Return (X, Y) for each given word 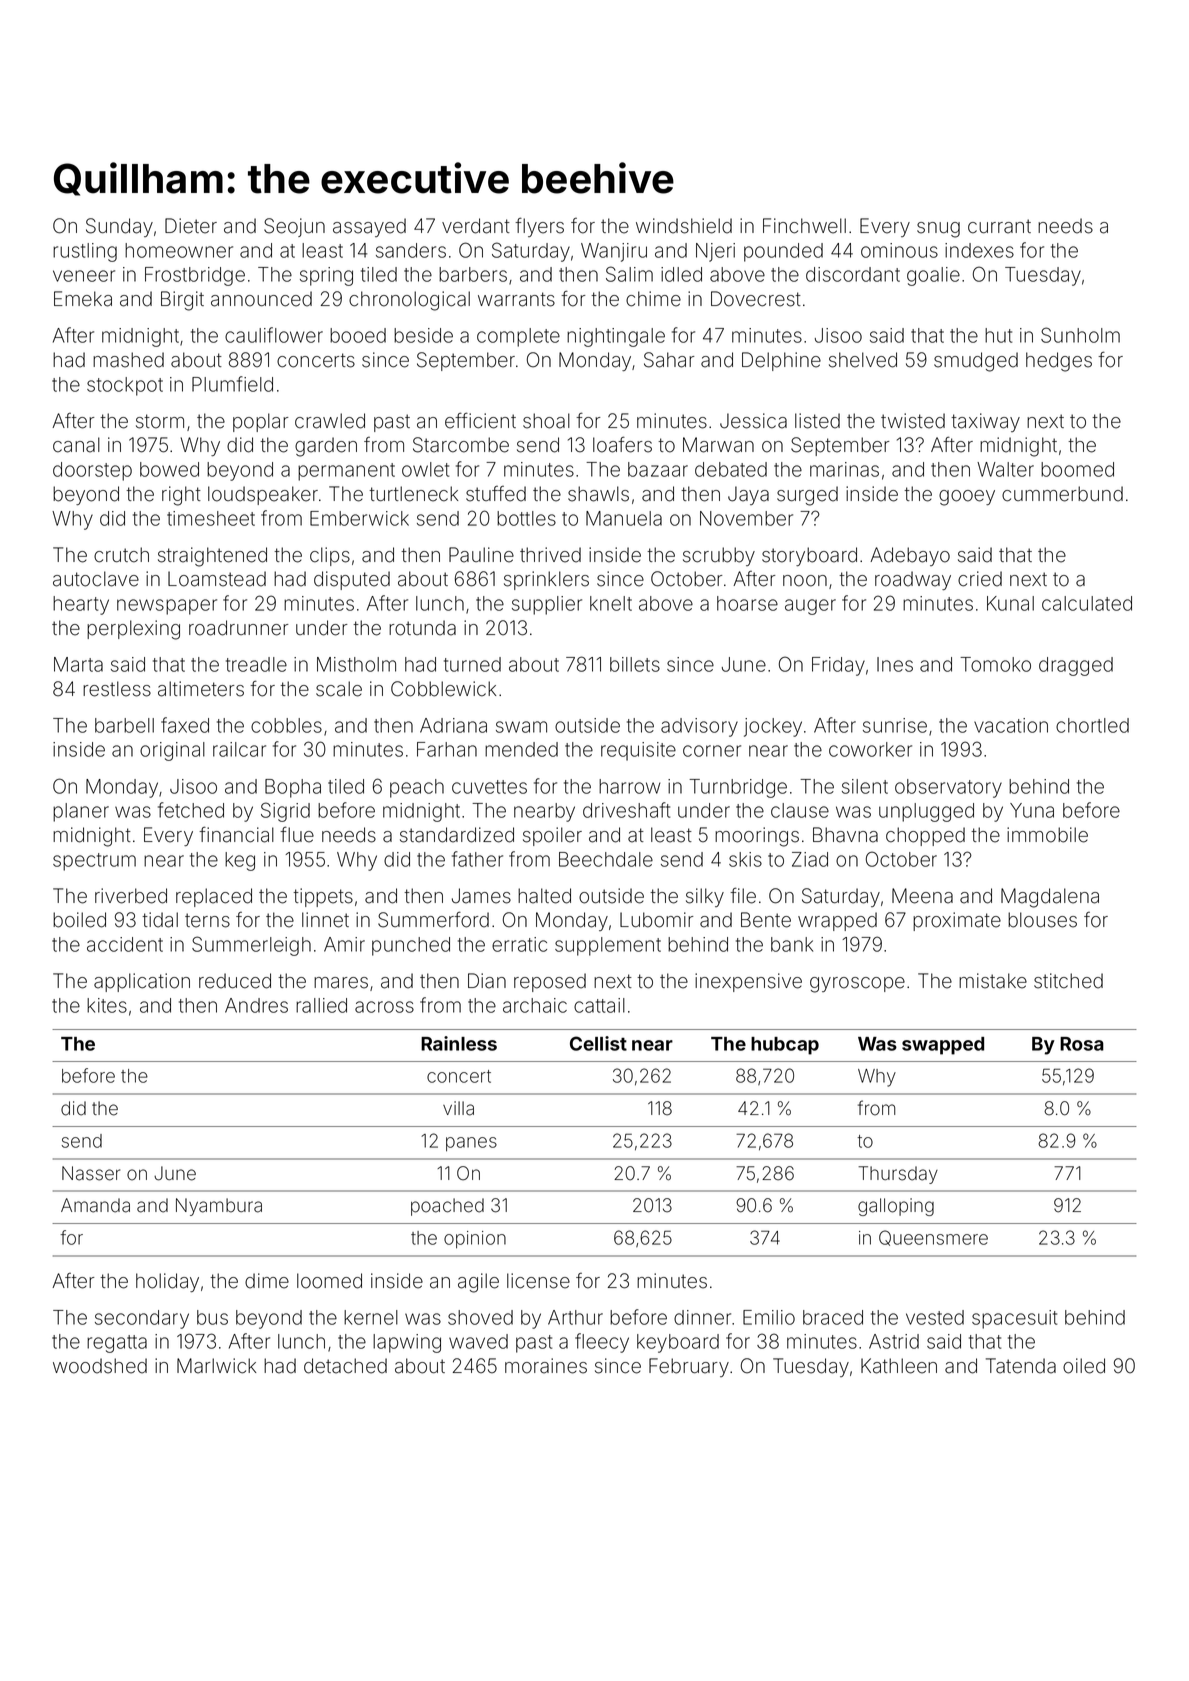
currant (999, 226)
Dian (487, 981)
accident (125, 944)
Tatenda (1021, 1366)
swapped (943, 1046)
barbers (473, 274)
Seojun (294, 227)
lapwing (407, 1343)
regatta (117, 1344)
